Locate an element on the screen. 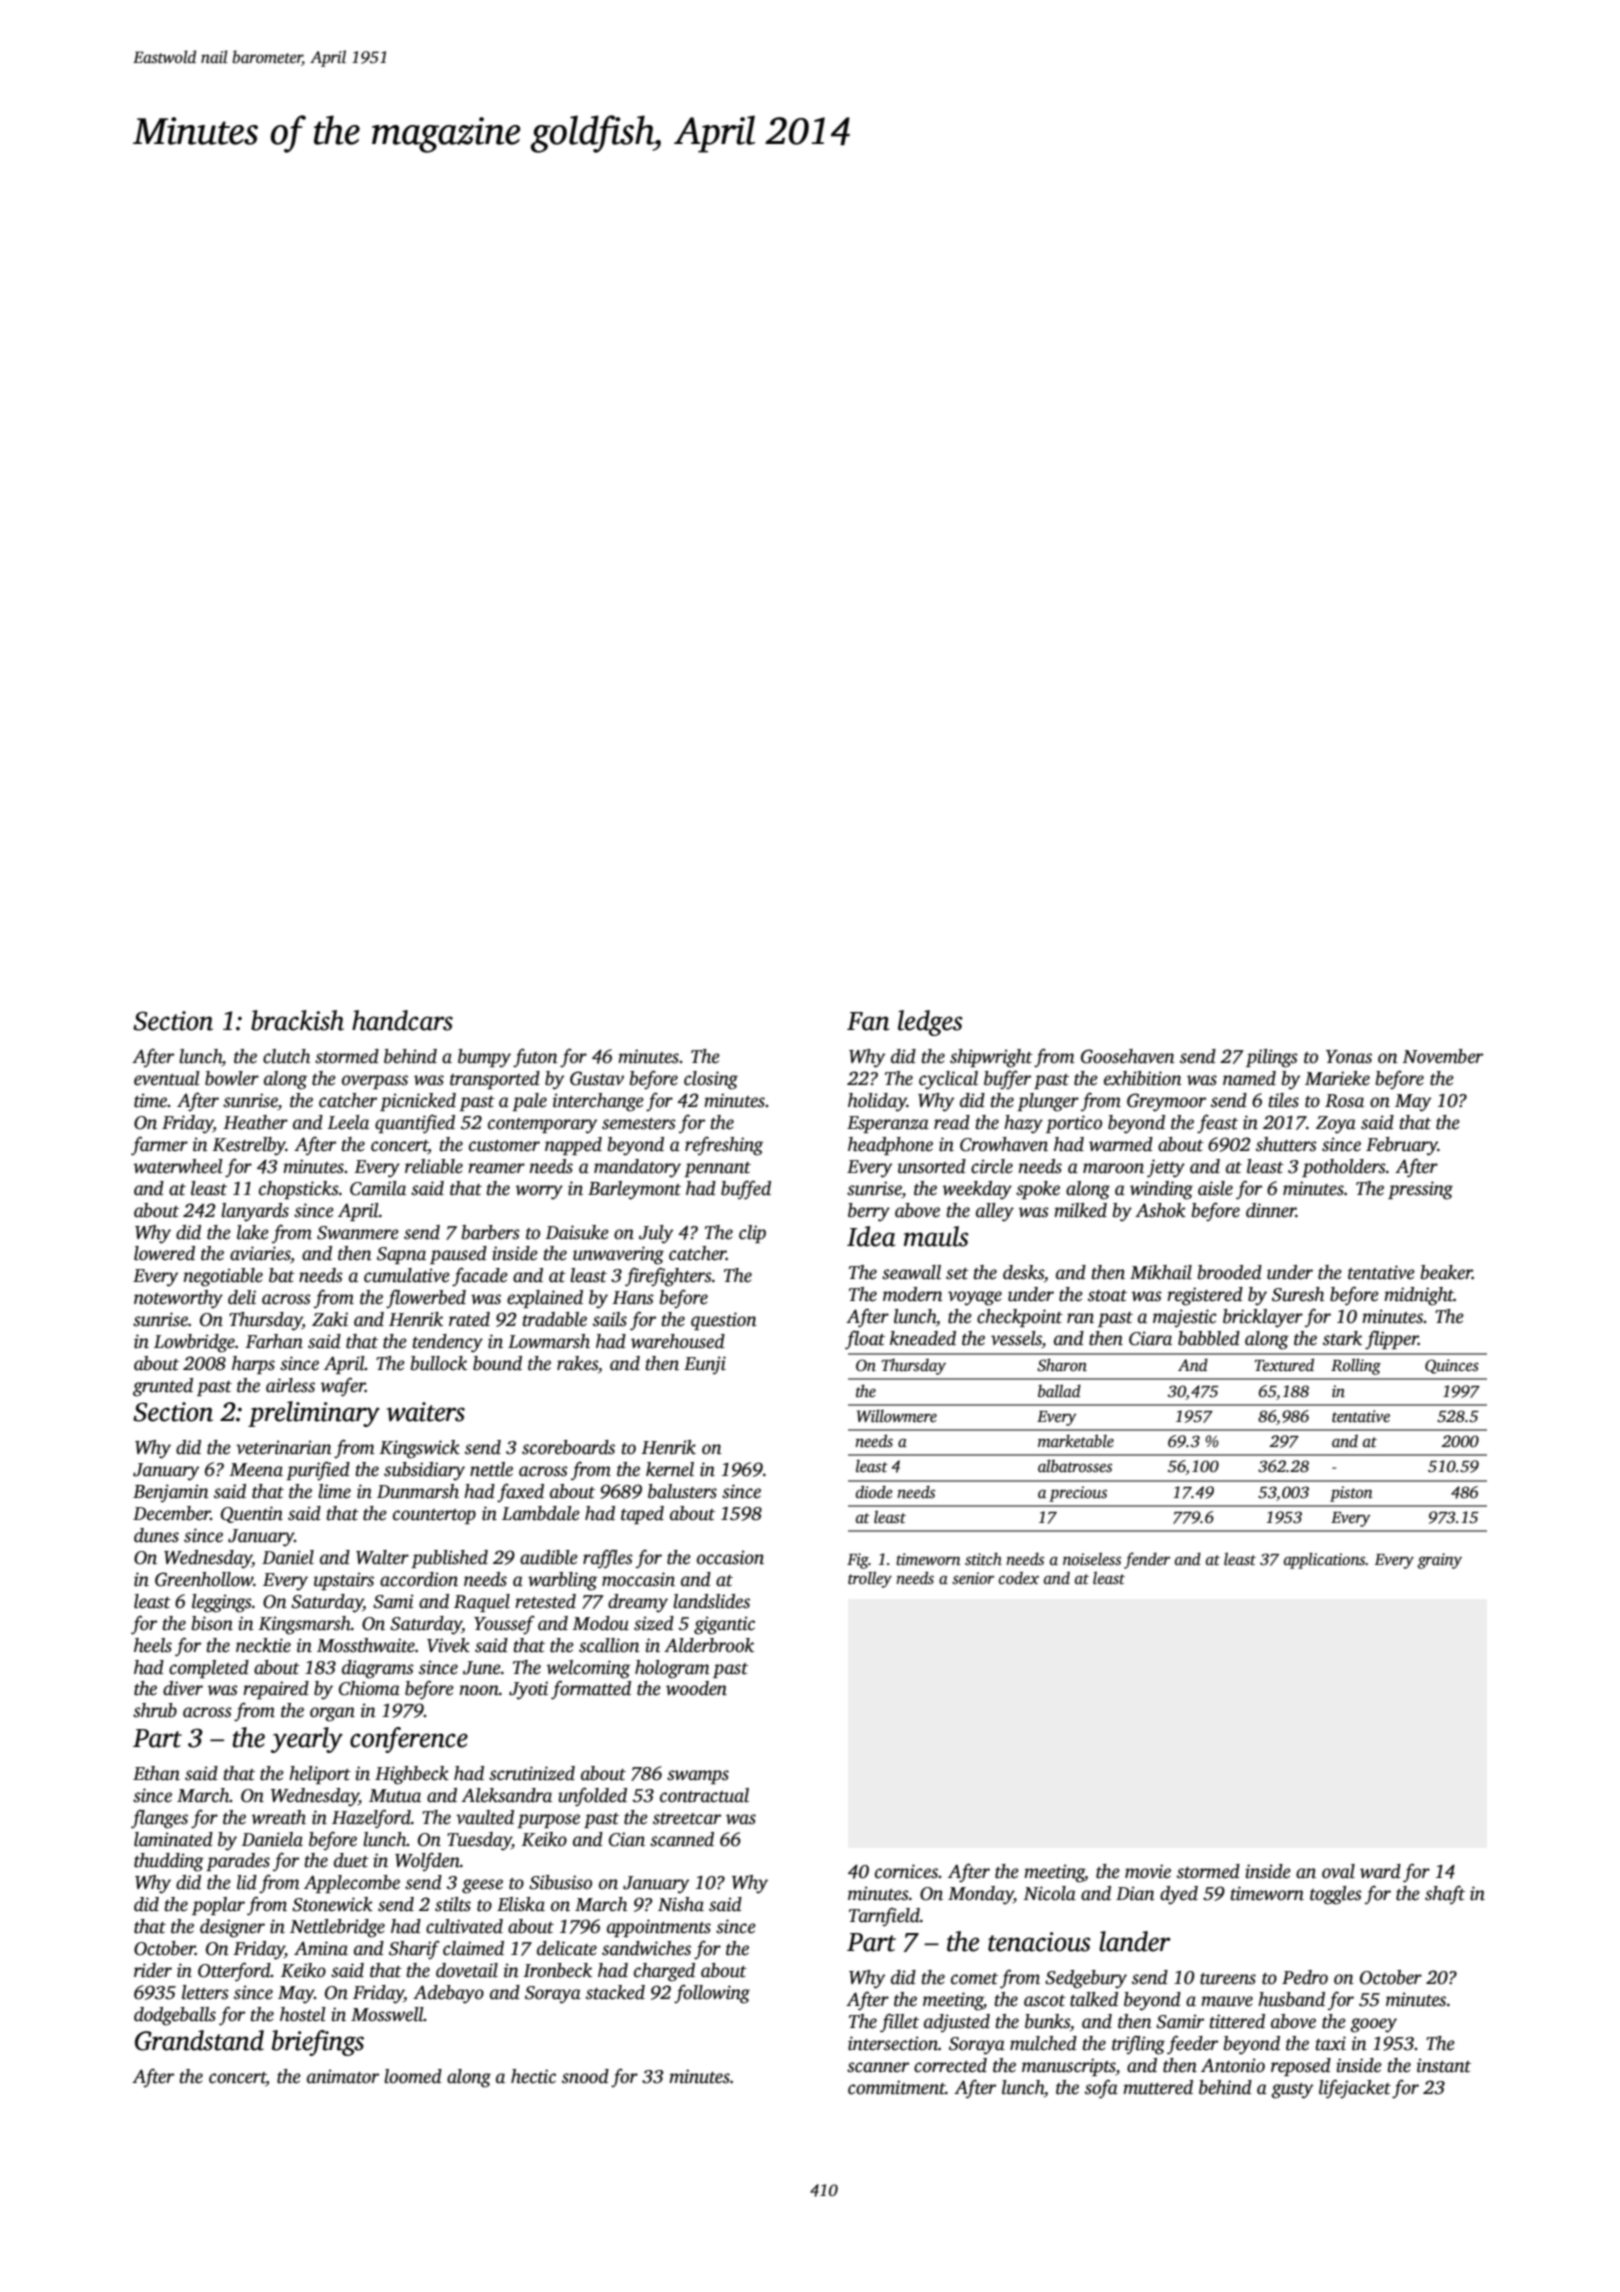 The height and width of the screenshot is (2292, 1620). Benjamin is located at coordinates (171, 1493).
